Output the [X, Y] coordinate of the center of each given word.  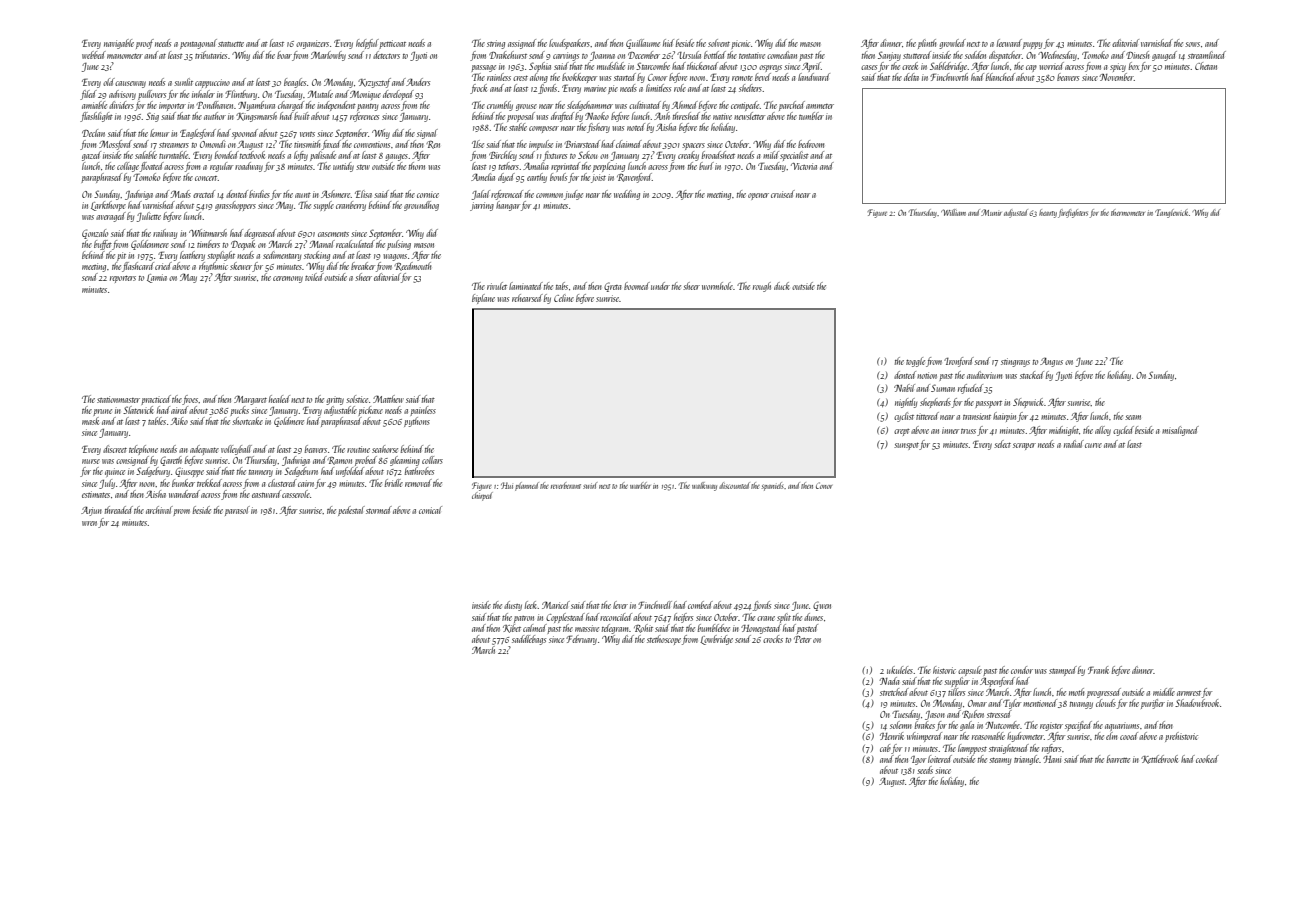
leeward [1009, 43]
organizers [312, 44]
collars [432, 460]
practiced [156, 400]
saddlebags [529, 640]
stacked [1032, 375]
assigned [522, 44]
